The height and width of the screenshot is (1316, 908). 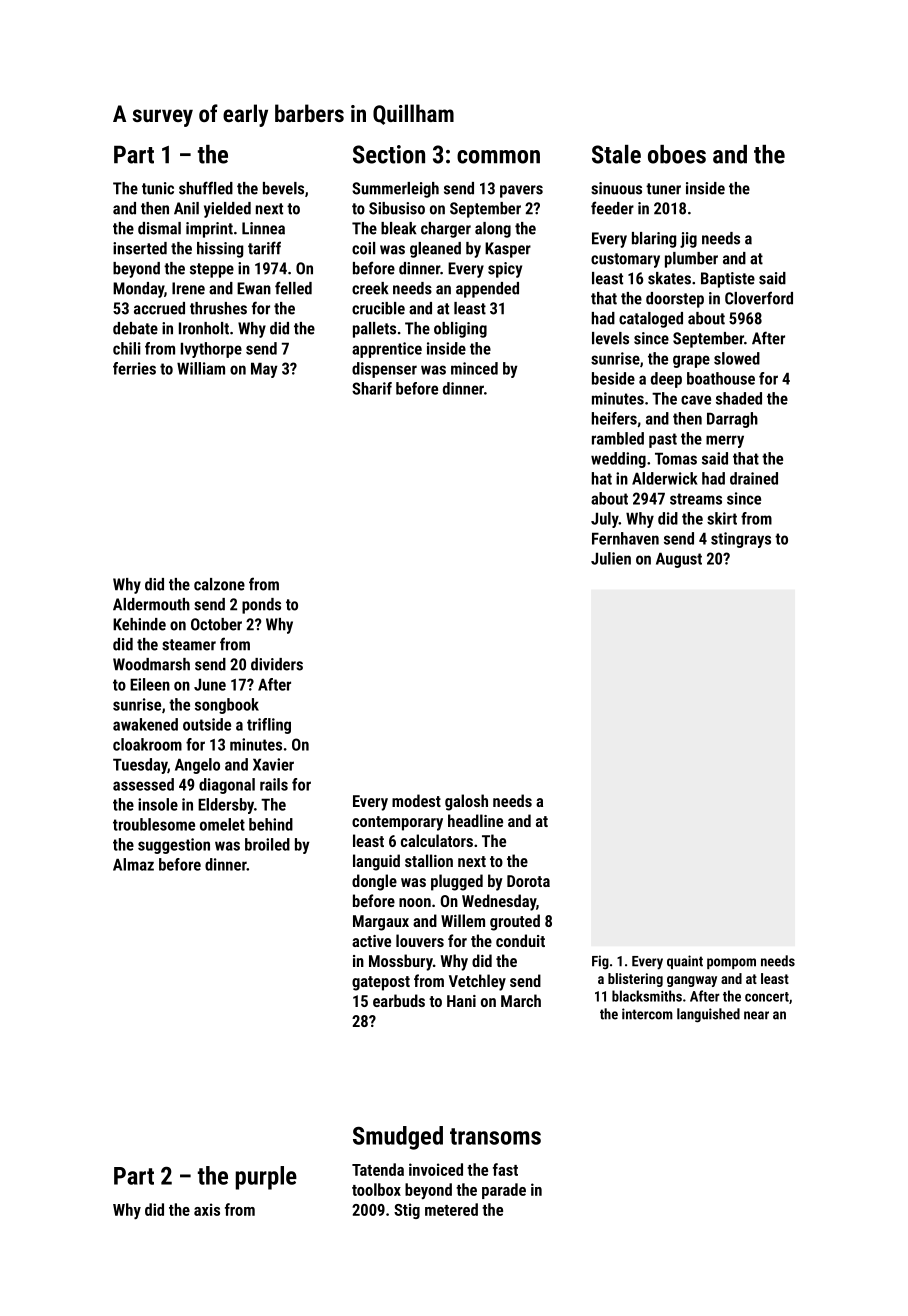 I want to click on pompom, so click(x=731, y=963).
